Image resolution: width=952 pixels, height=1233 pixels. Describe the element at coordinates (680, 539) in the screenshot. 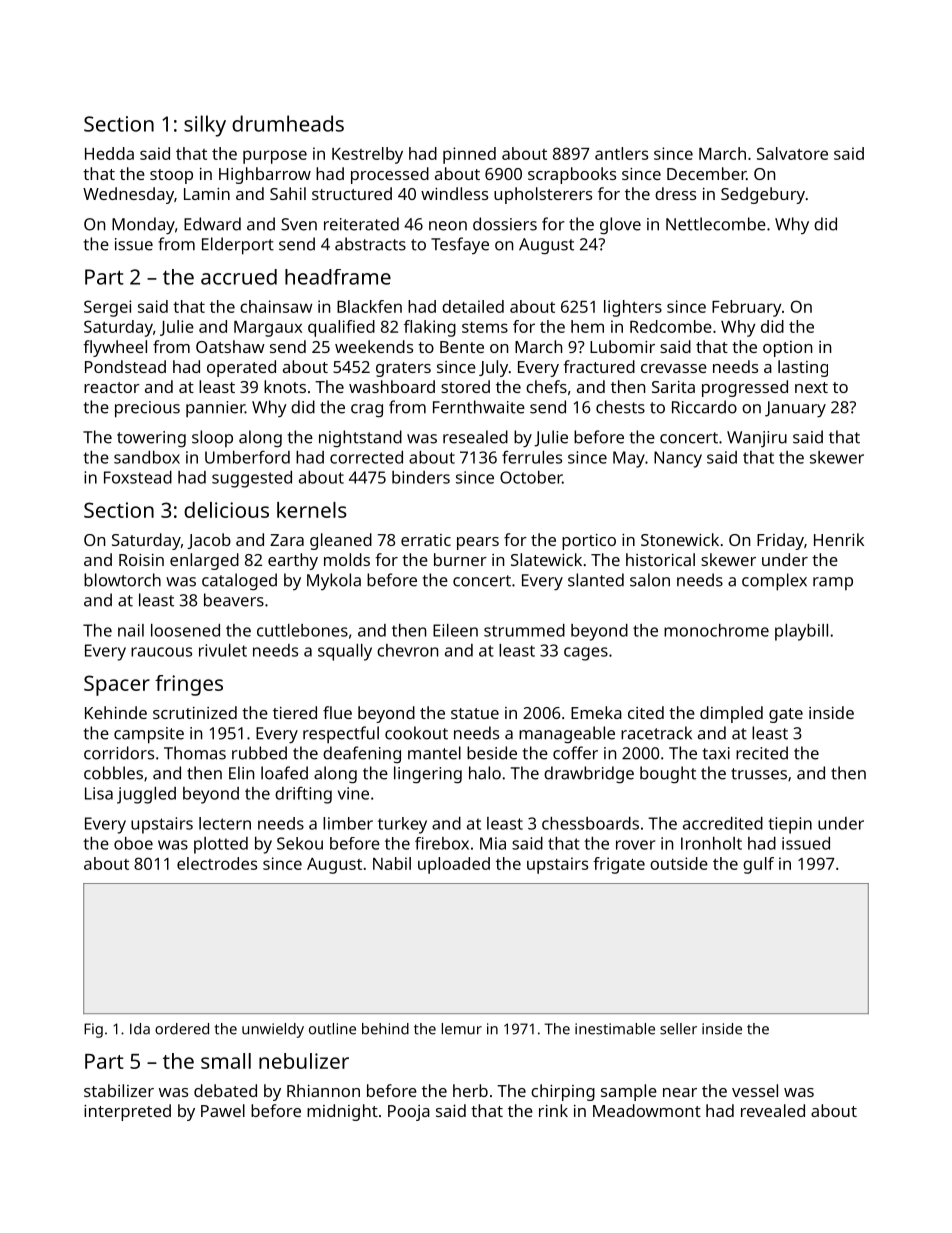

I see `Stonewick` at that location.
